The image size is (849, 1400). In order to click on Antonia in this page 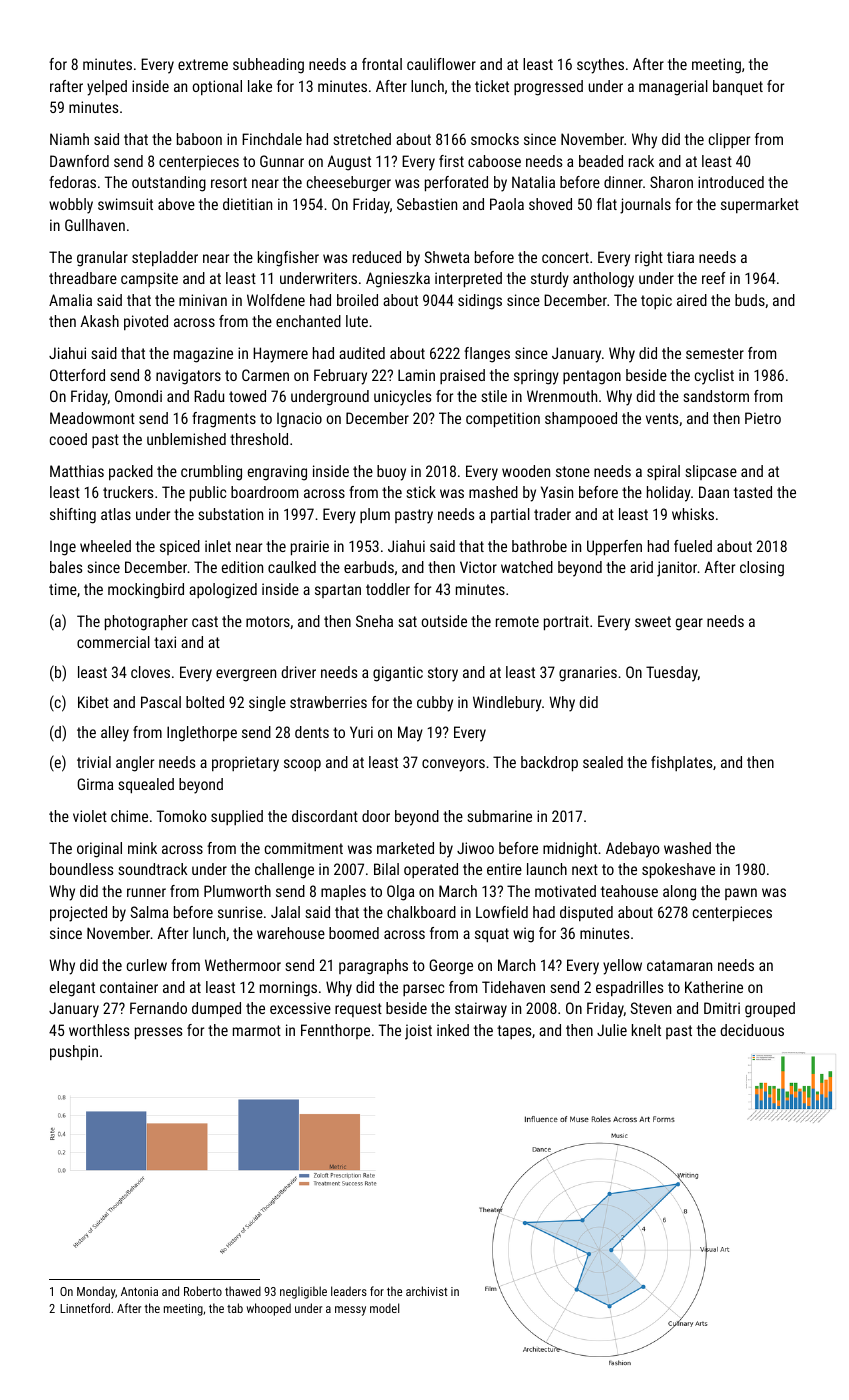, I will do `click(139, 1291)`.
